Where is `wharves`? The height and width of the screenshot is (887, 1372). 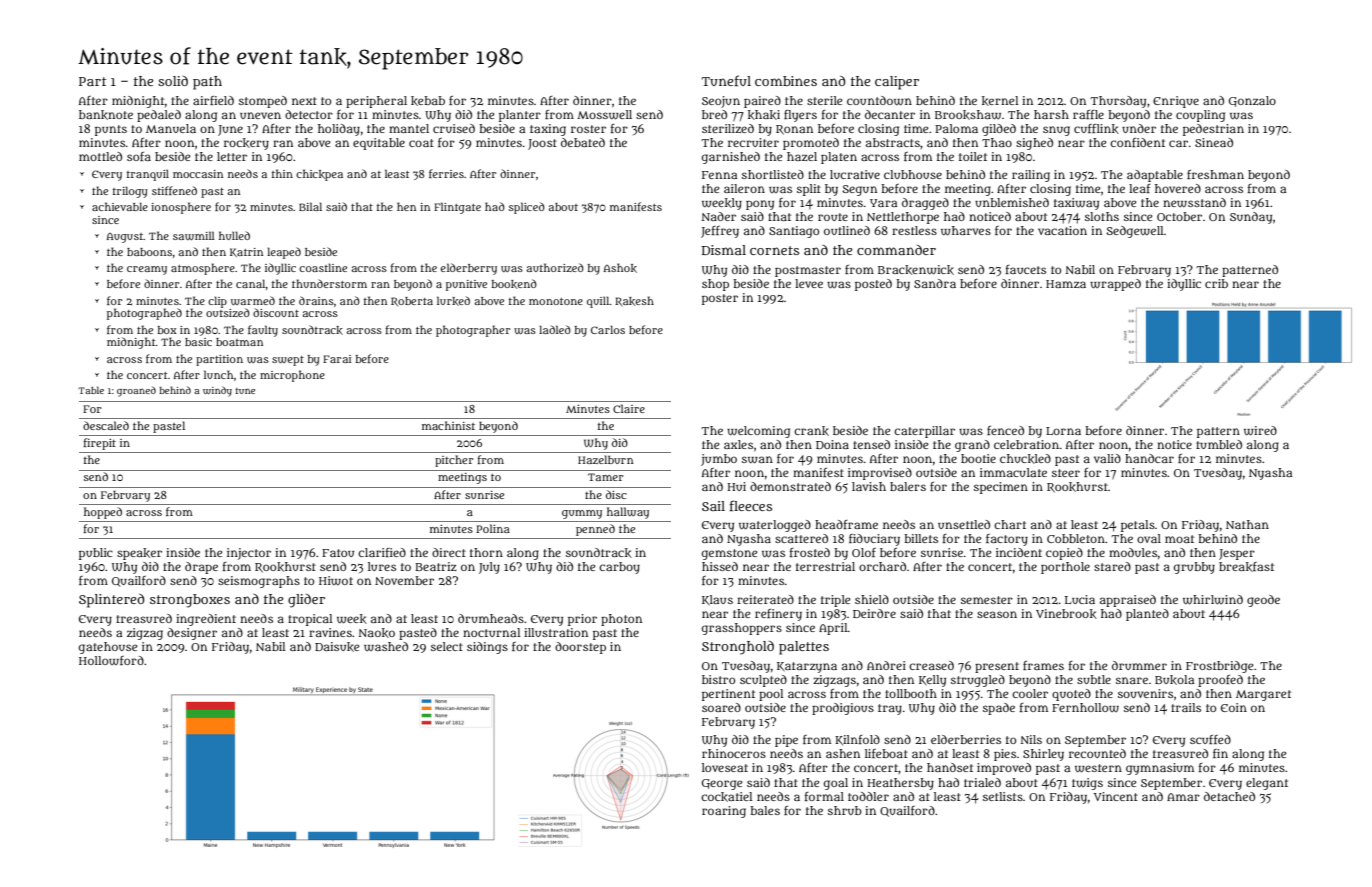 wharves is located at coordinates (966, 231).
